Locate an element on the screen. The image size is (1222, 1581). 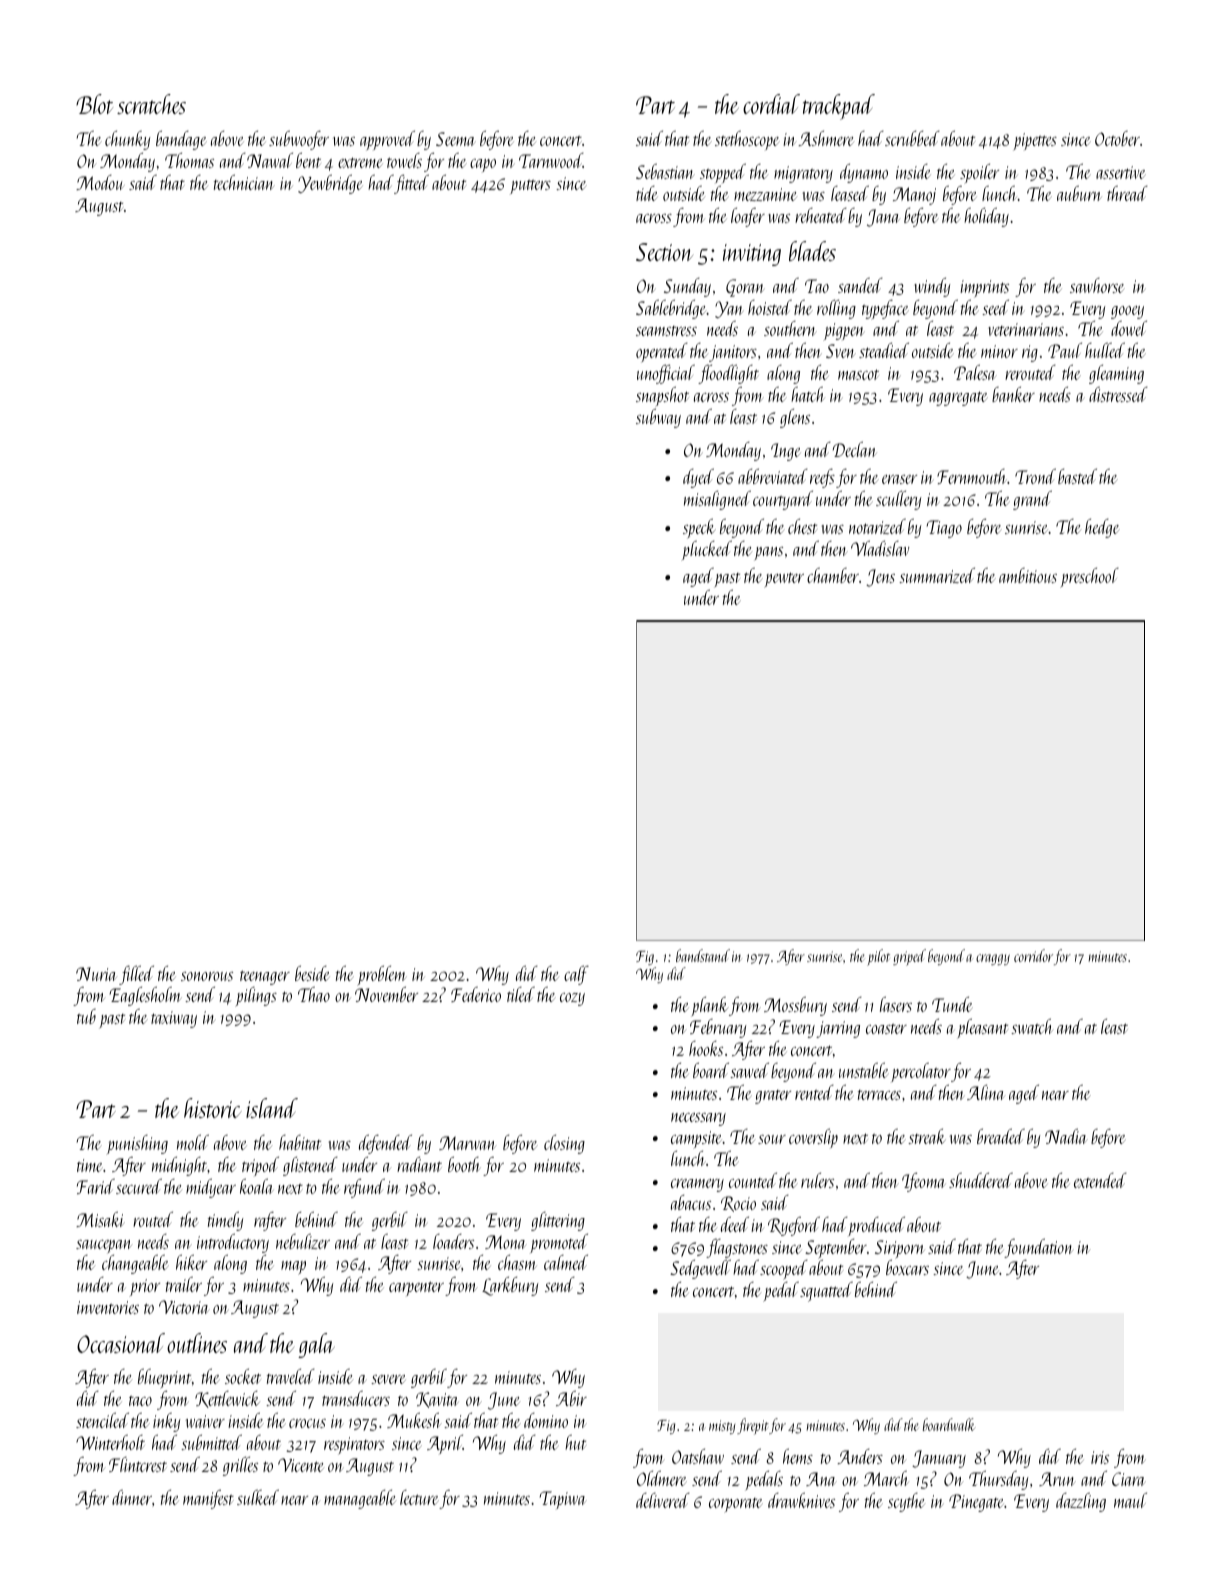
pipettes is located at coordinates (1035, 141).
